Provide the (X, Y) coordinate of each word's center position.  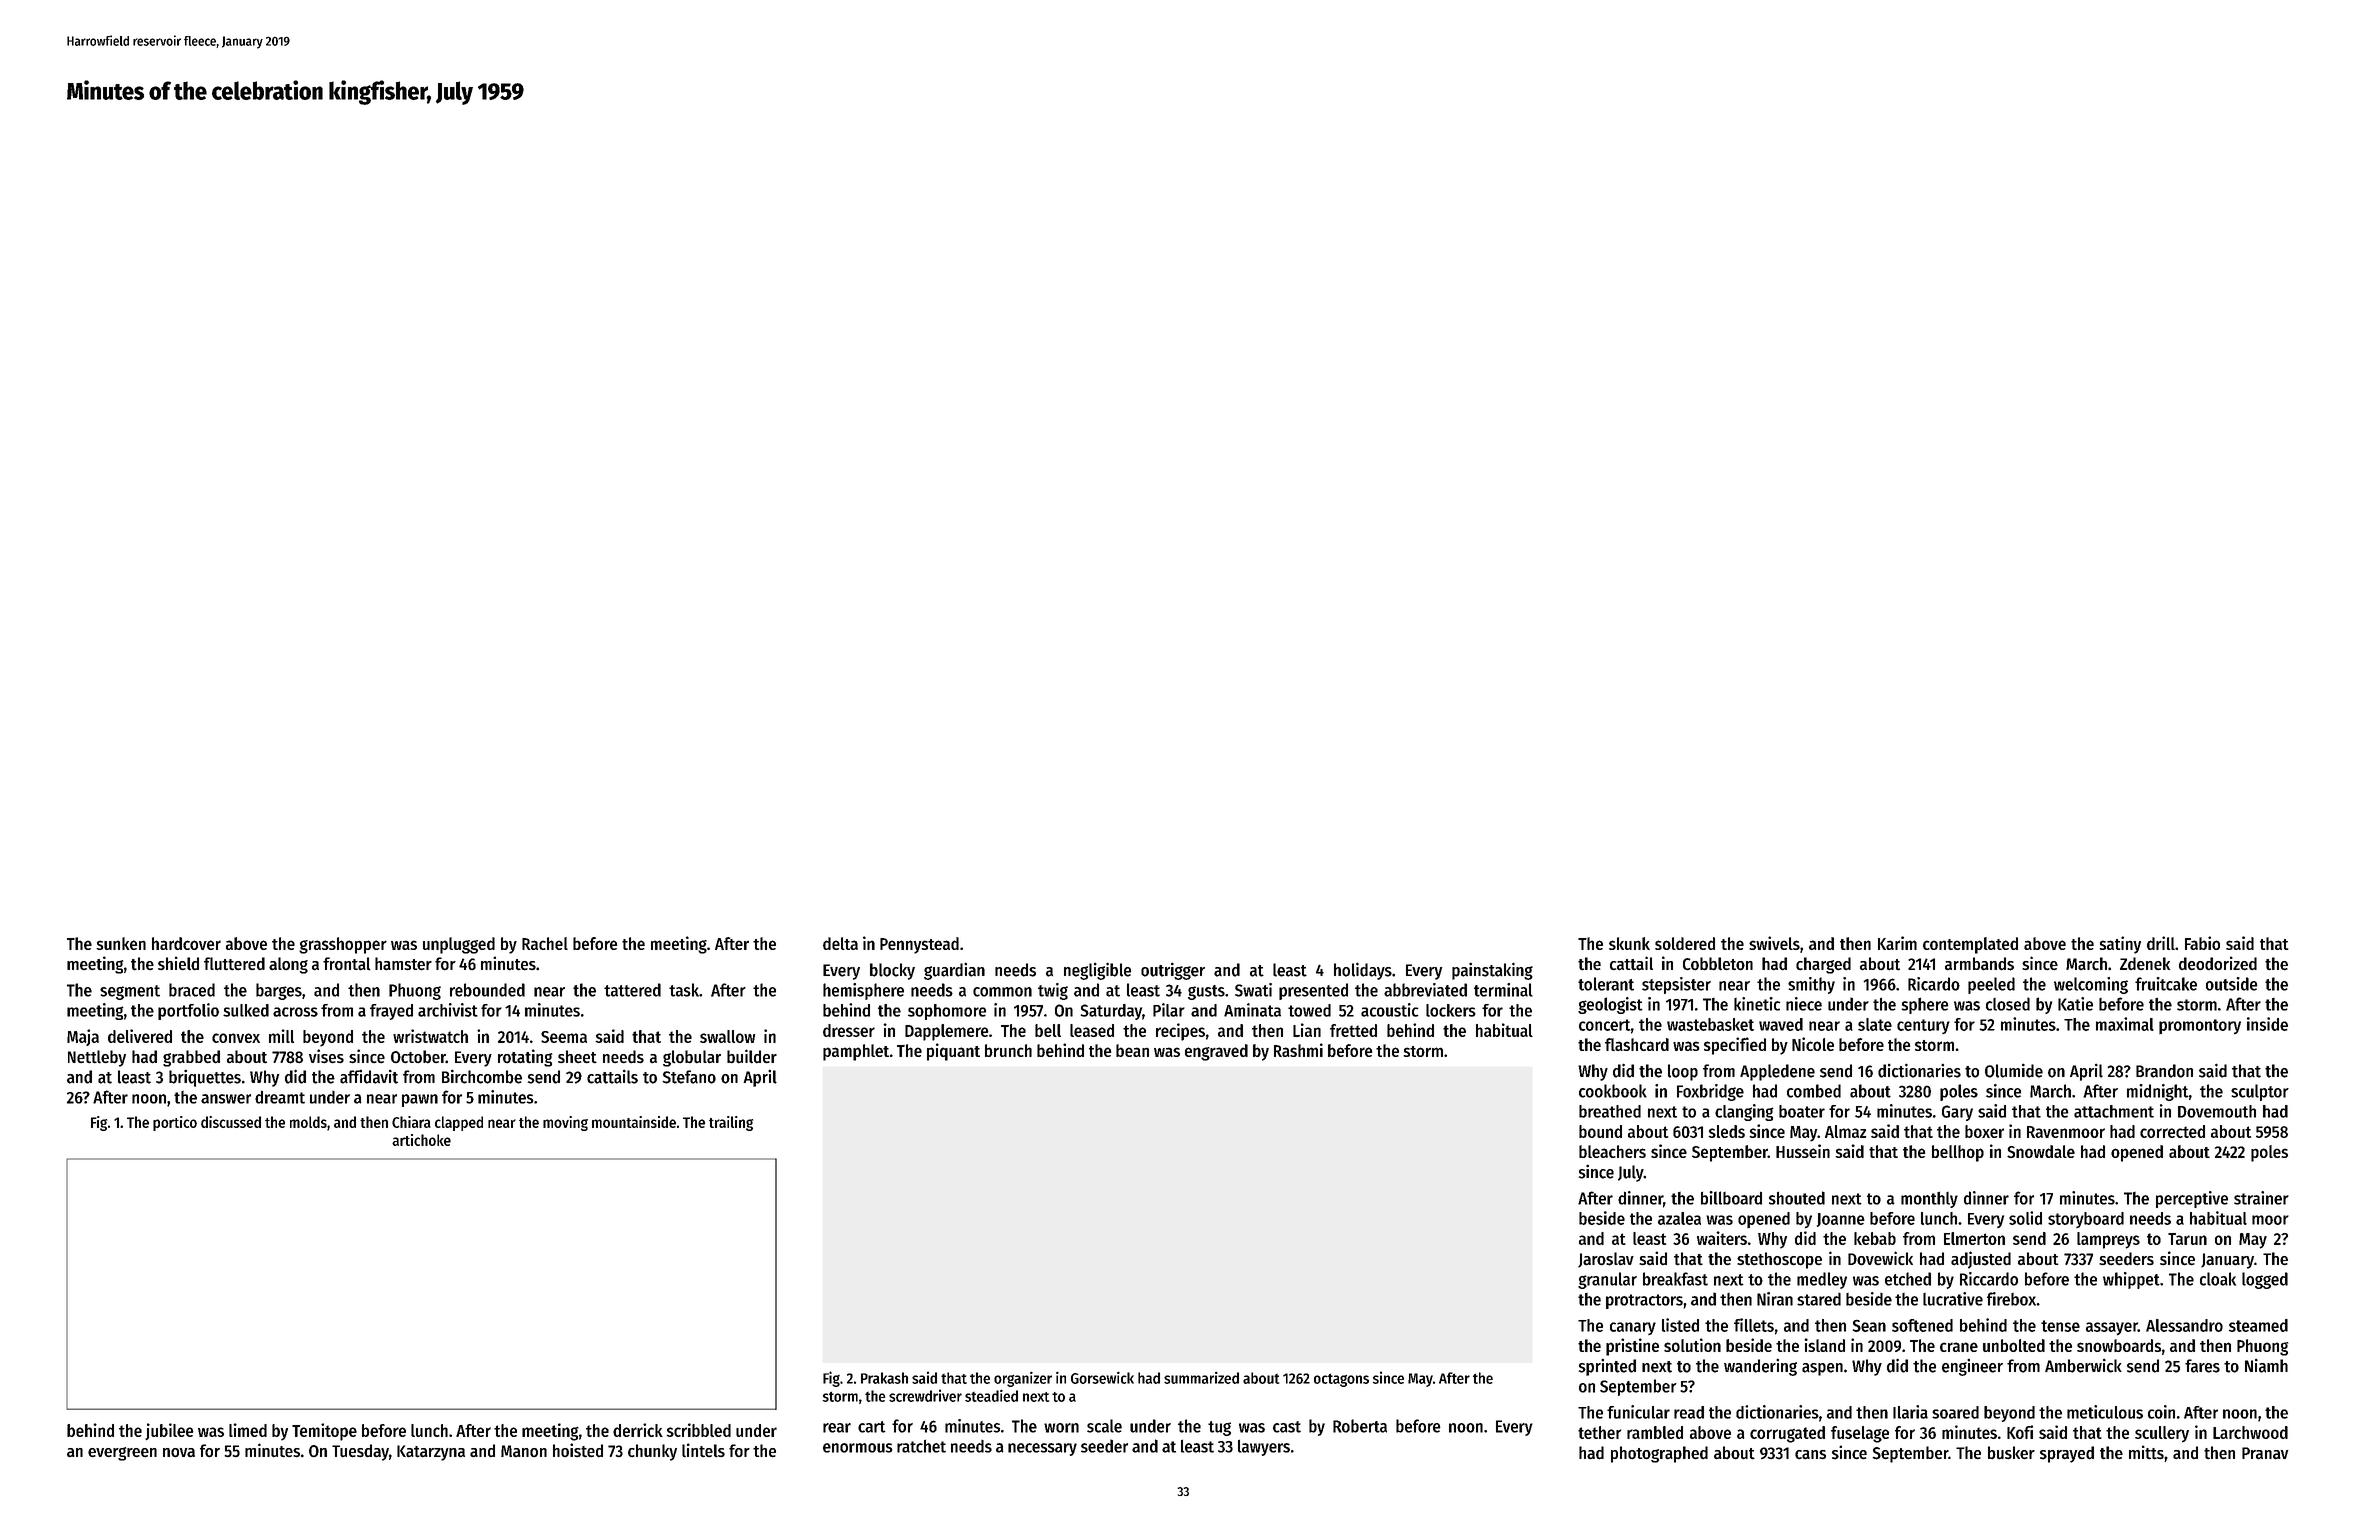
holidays (1363, 971)
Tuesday (360, 1452)
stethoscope (1779, 1260)
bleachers (1612, 1151)
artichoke (421, 1140)
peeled (1991, 985)
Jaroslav (1606, 1260)
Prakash (884, 1378)
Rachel (545, 943)
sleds (1727, 1131)
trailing (731, 1123)
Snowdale (2041, 1151)
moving (565, 1123)
